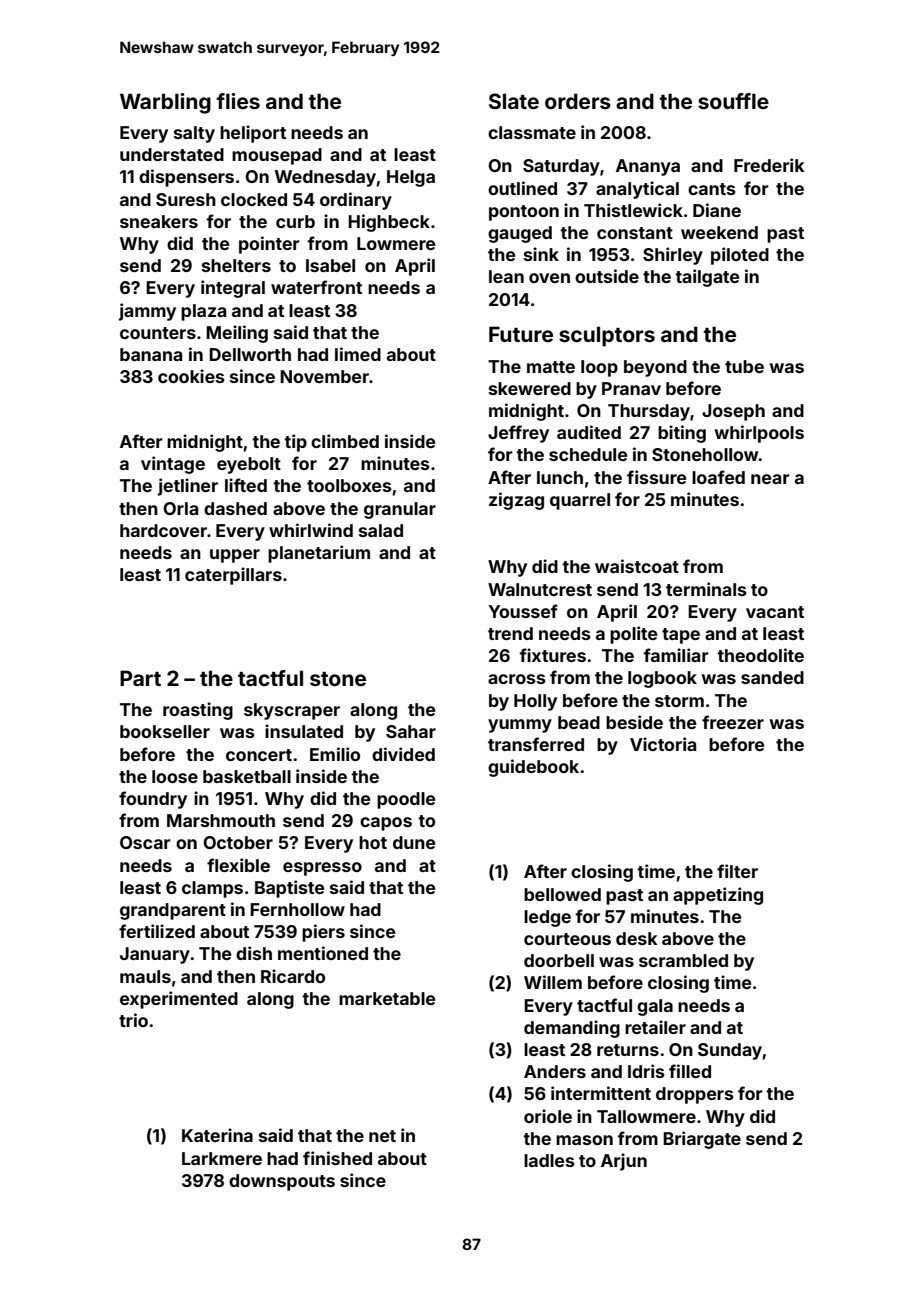 This screenshot has height=1311, width=924. Describe the element at coordinates (514, 101) in the screenshot. I see `Slate` at that location.
